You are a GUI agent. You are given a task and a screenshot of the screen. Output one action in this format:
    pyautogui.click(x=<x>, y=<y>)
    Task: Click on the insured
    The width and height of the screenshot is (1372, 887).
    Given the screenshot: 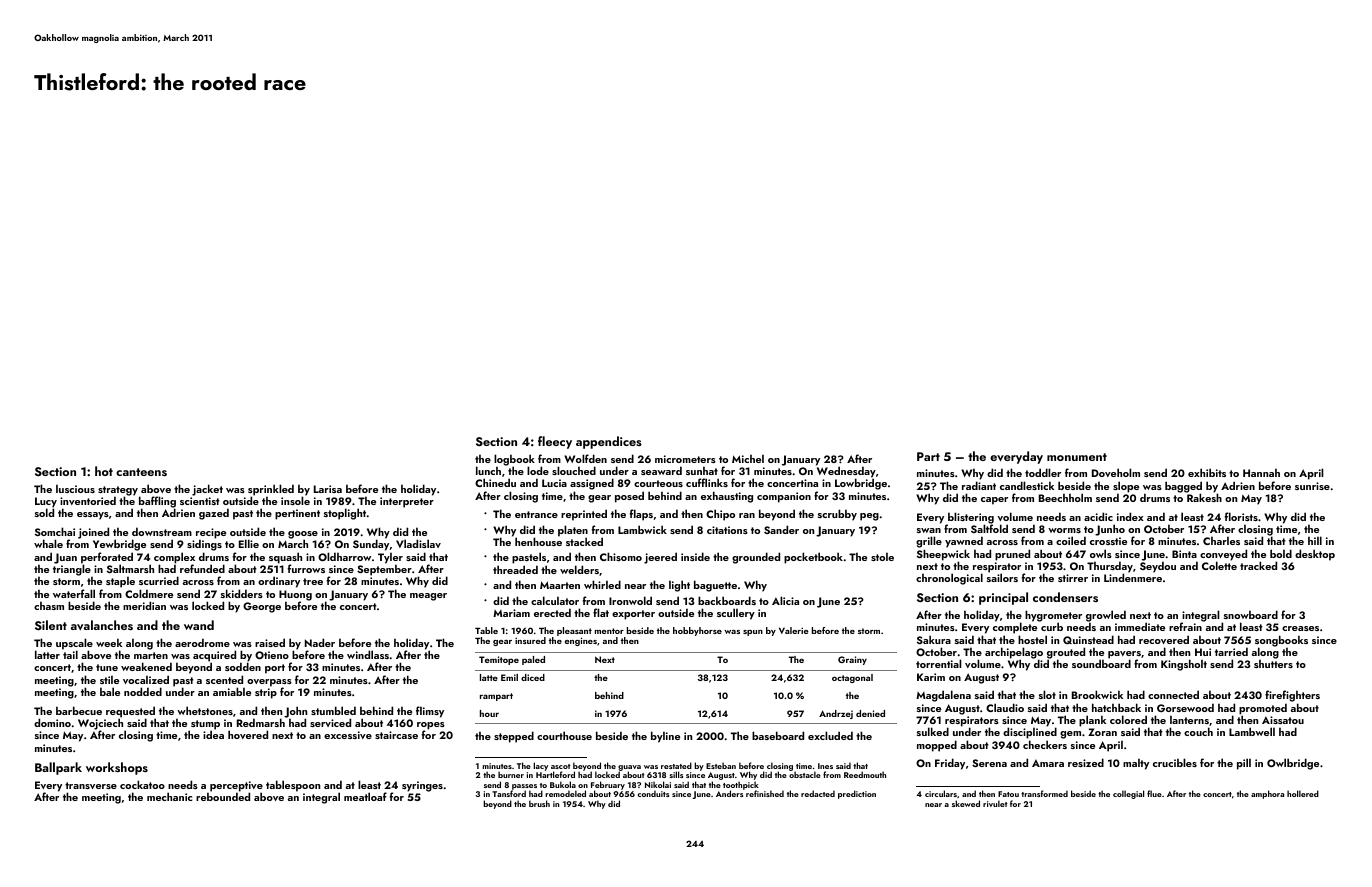 What is the action you would take?
    pyautogui.click(x=530, y=640)
